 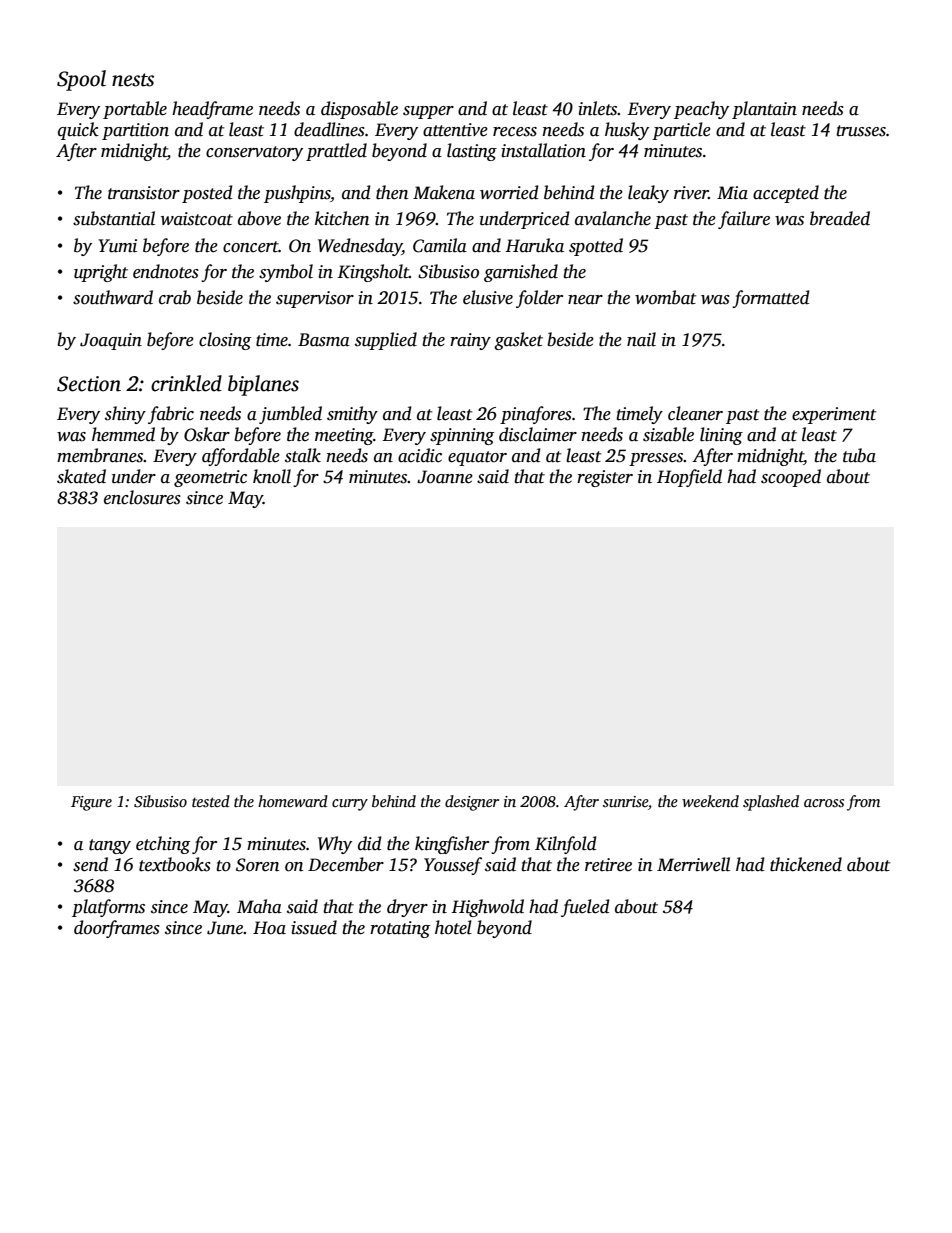 What do you see at coordinates (721, 436) in the image?
I see `lining` at bounding box center [721, 436].
